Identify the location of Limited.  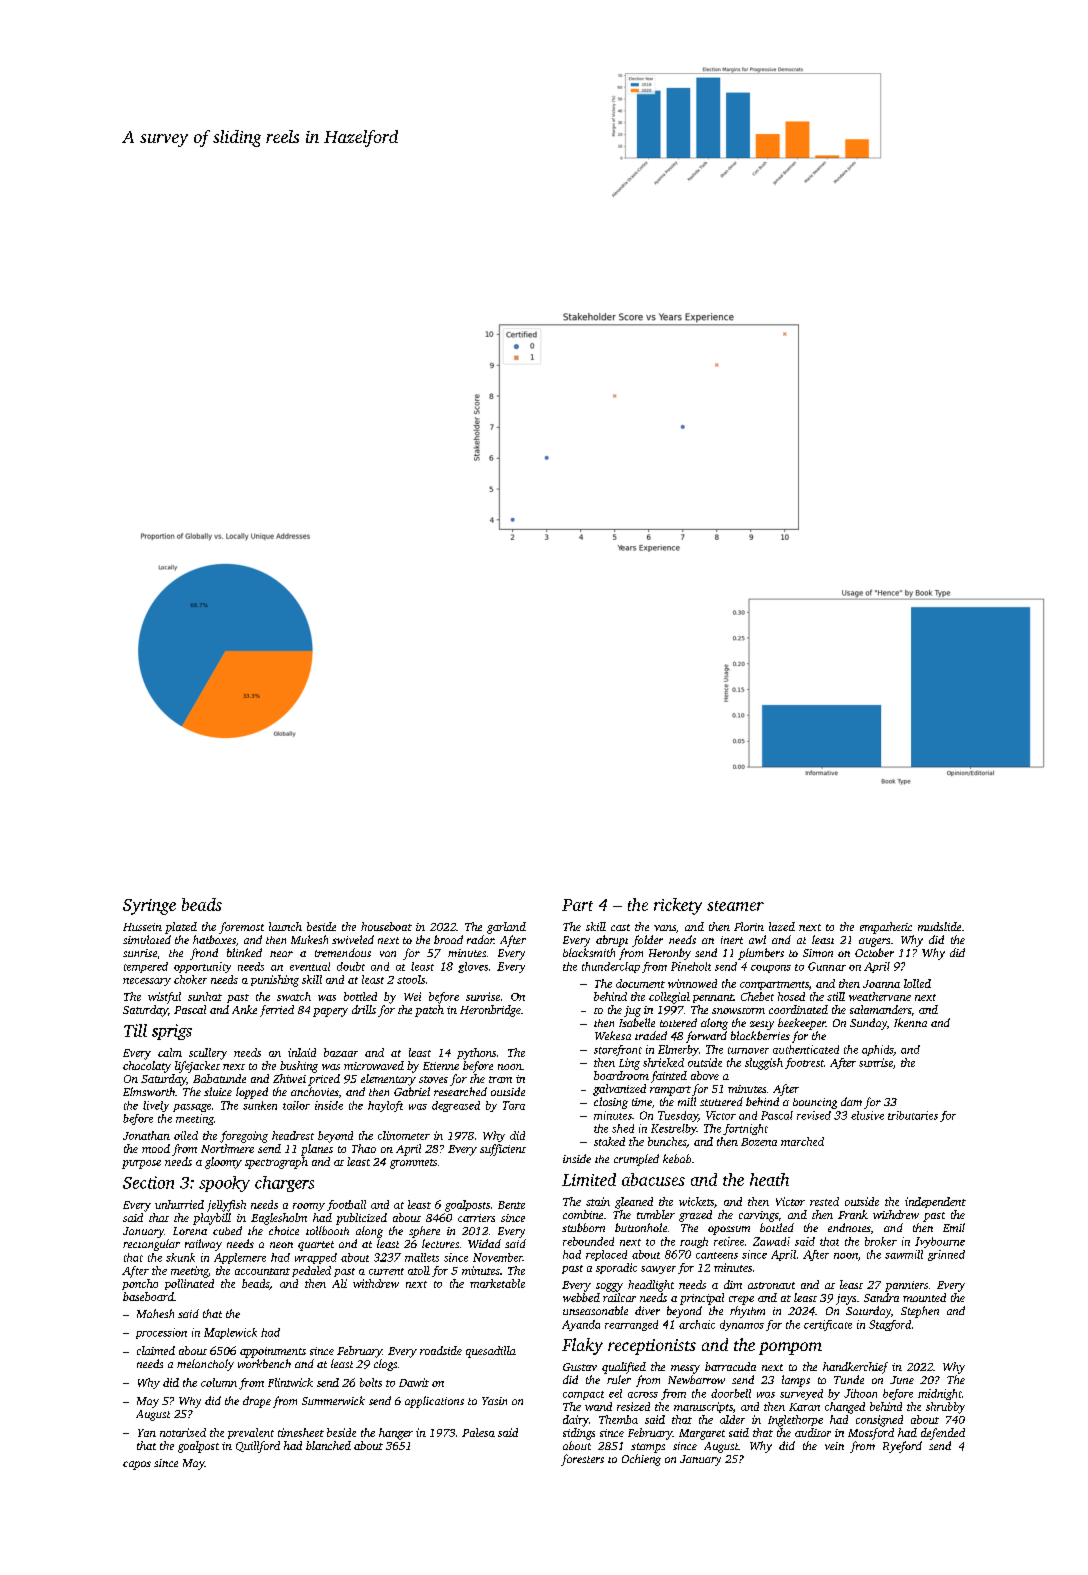
(589, 1179).
